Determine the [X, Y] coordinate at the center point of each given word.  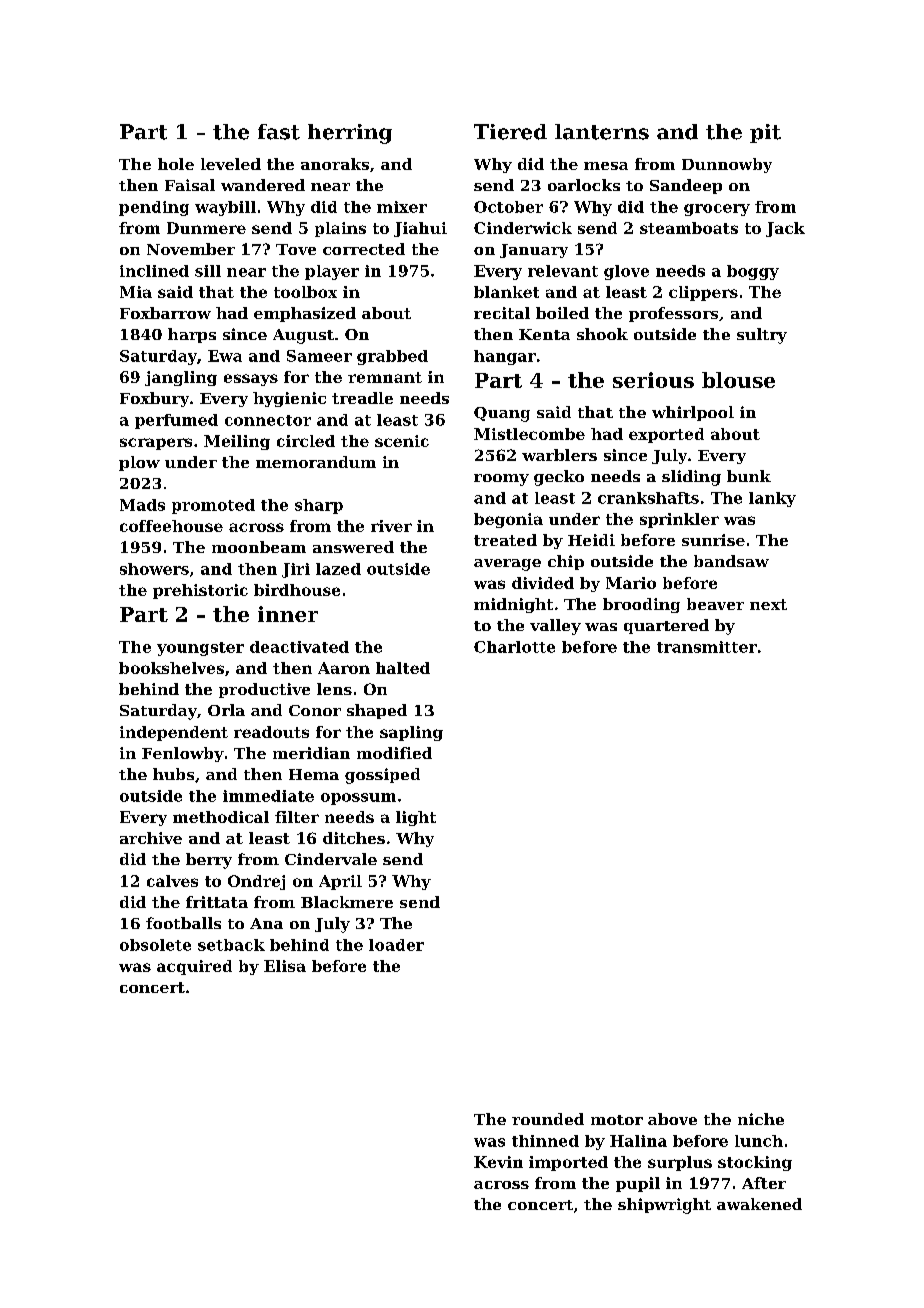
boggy [753, 272]
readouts [271, 732]
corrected [364, 249]
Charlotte [514, 647]
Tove [296, 249]
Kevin [498, 1162]
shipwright [664, 1206]
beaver [715, 604]
